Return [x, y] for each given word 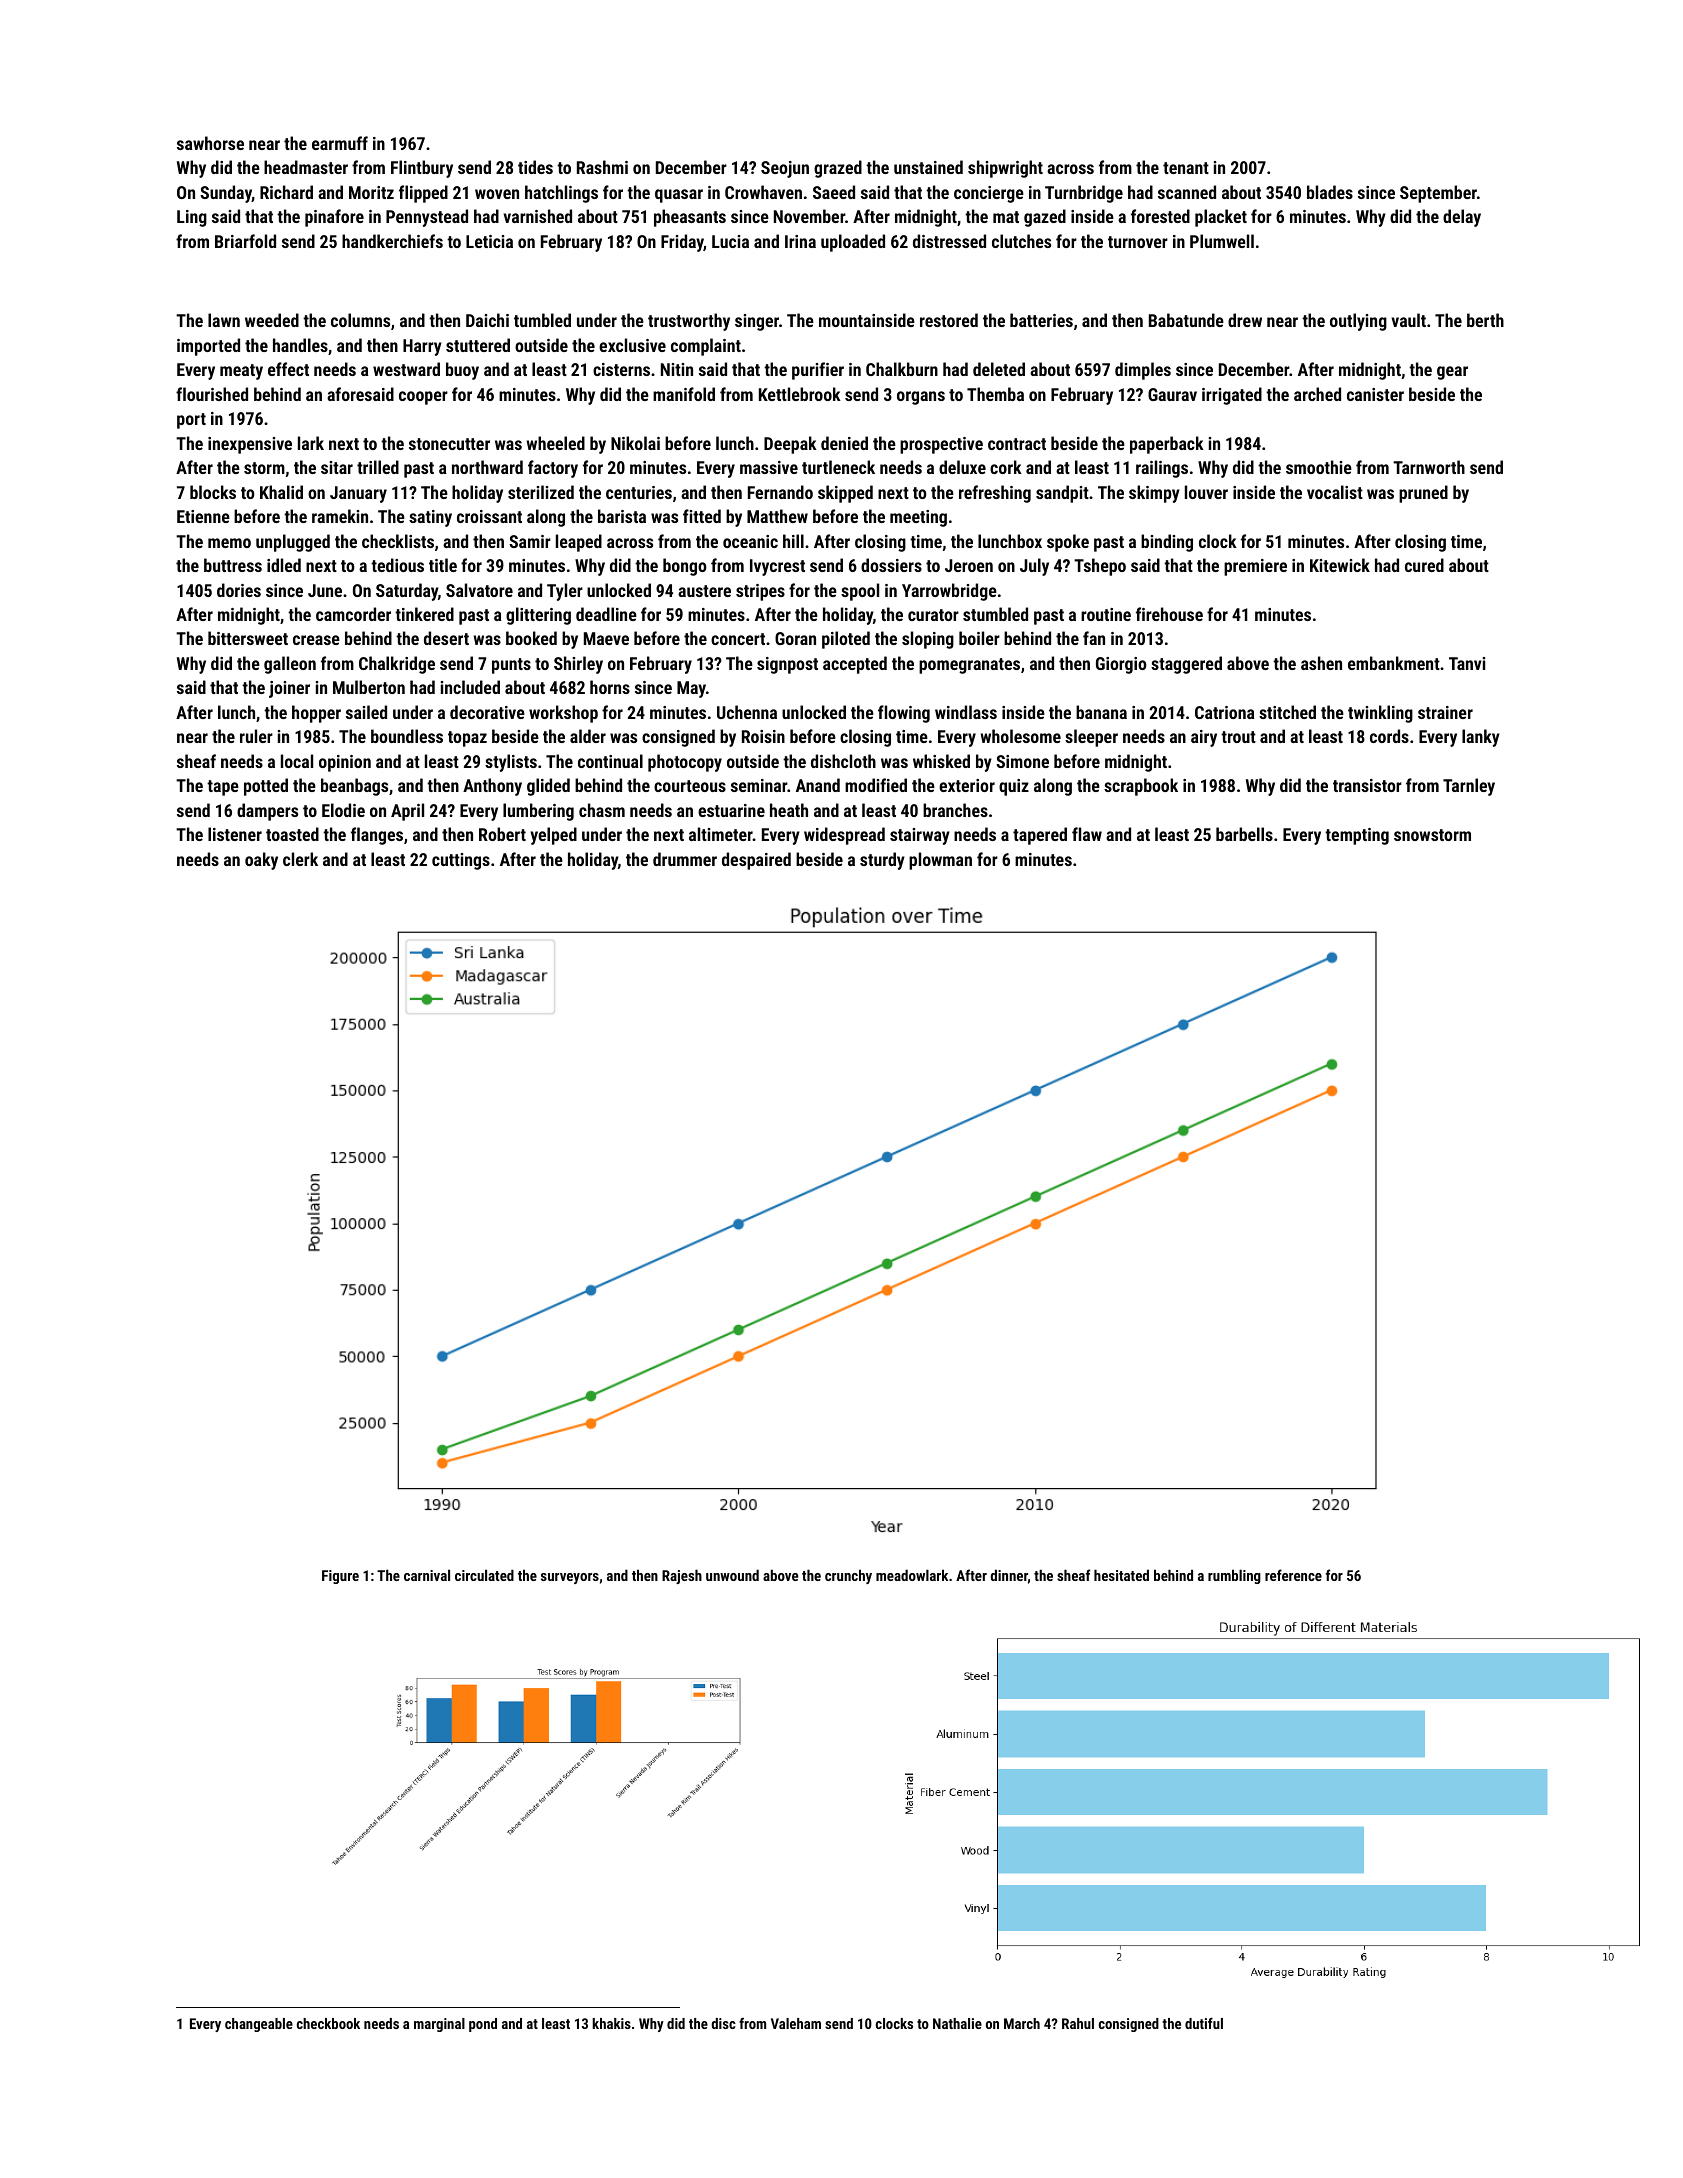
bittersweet [248, 638]
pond [483, 2025]
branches [955, 810]
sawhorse [210, 143]
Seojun [785, 169]
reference [1293, 1575]
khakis [611, 2023]
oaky [261, 861]
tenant [1186, 168]
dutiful [1204, 2023]
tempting [1357, 836]
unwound [732, 1575]
